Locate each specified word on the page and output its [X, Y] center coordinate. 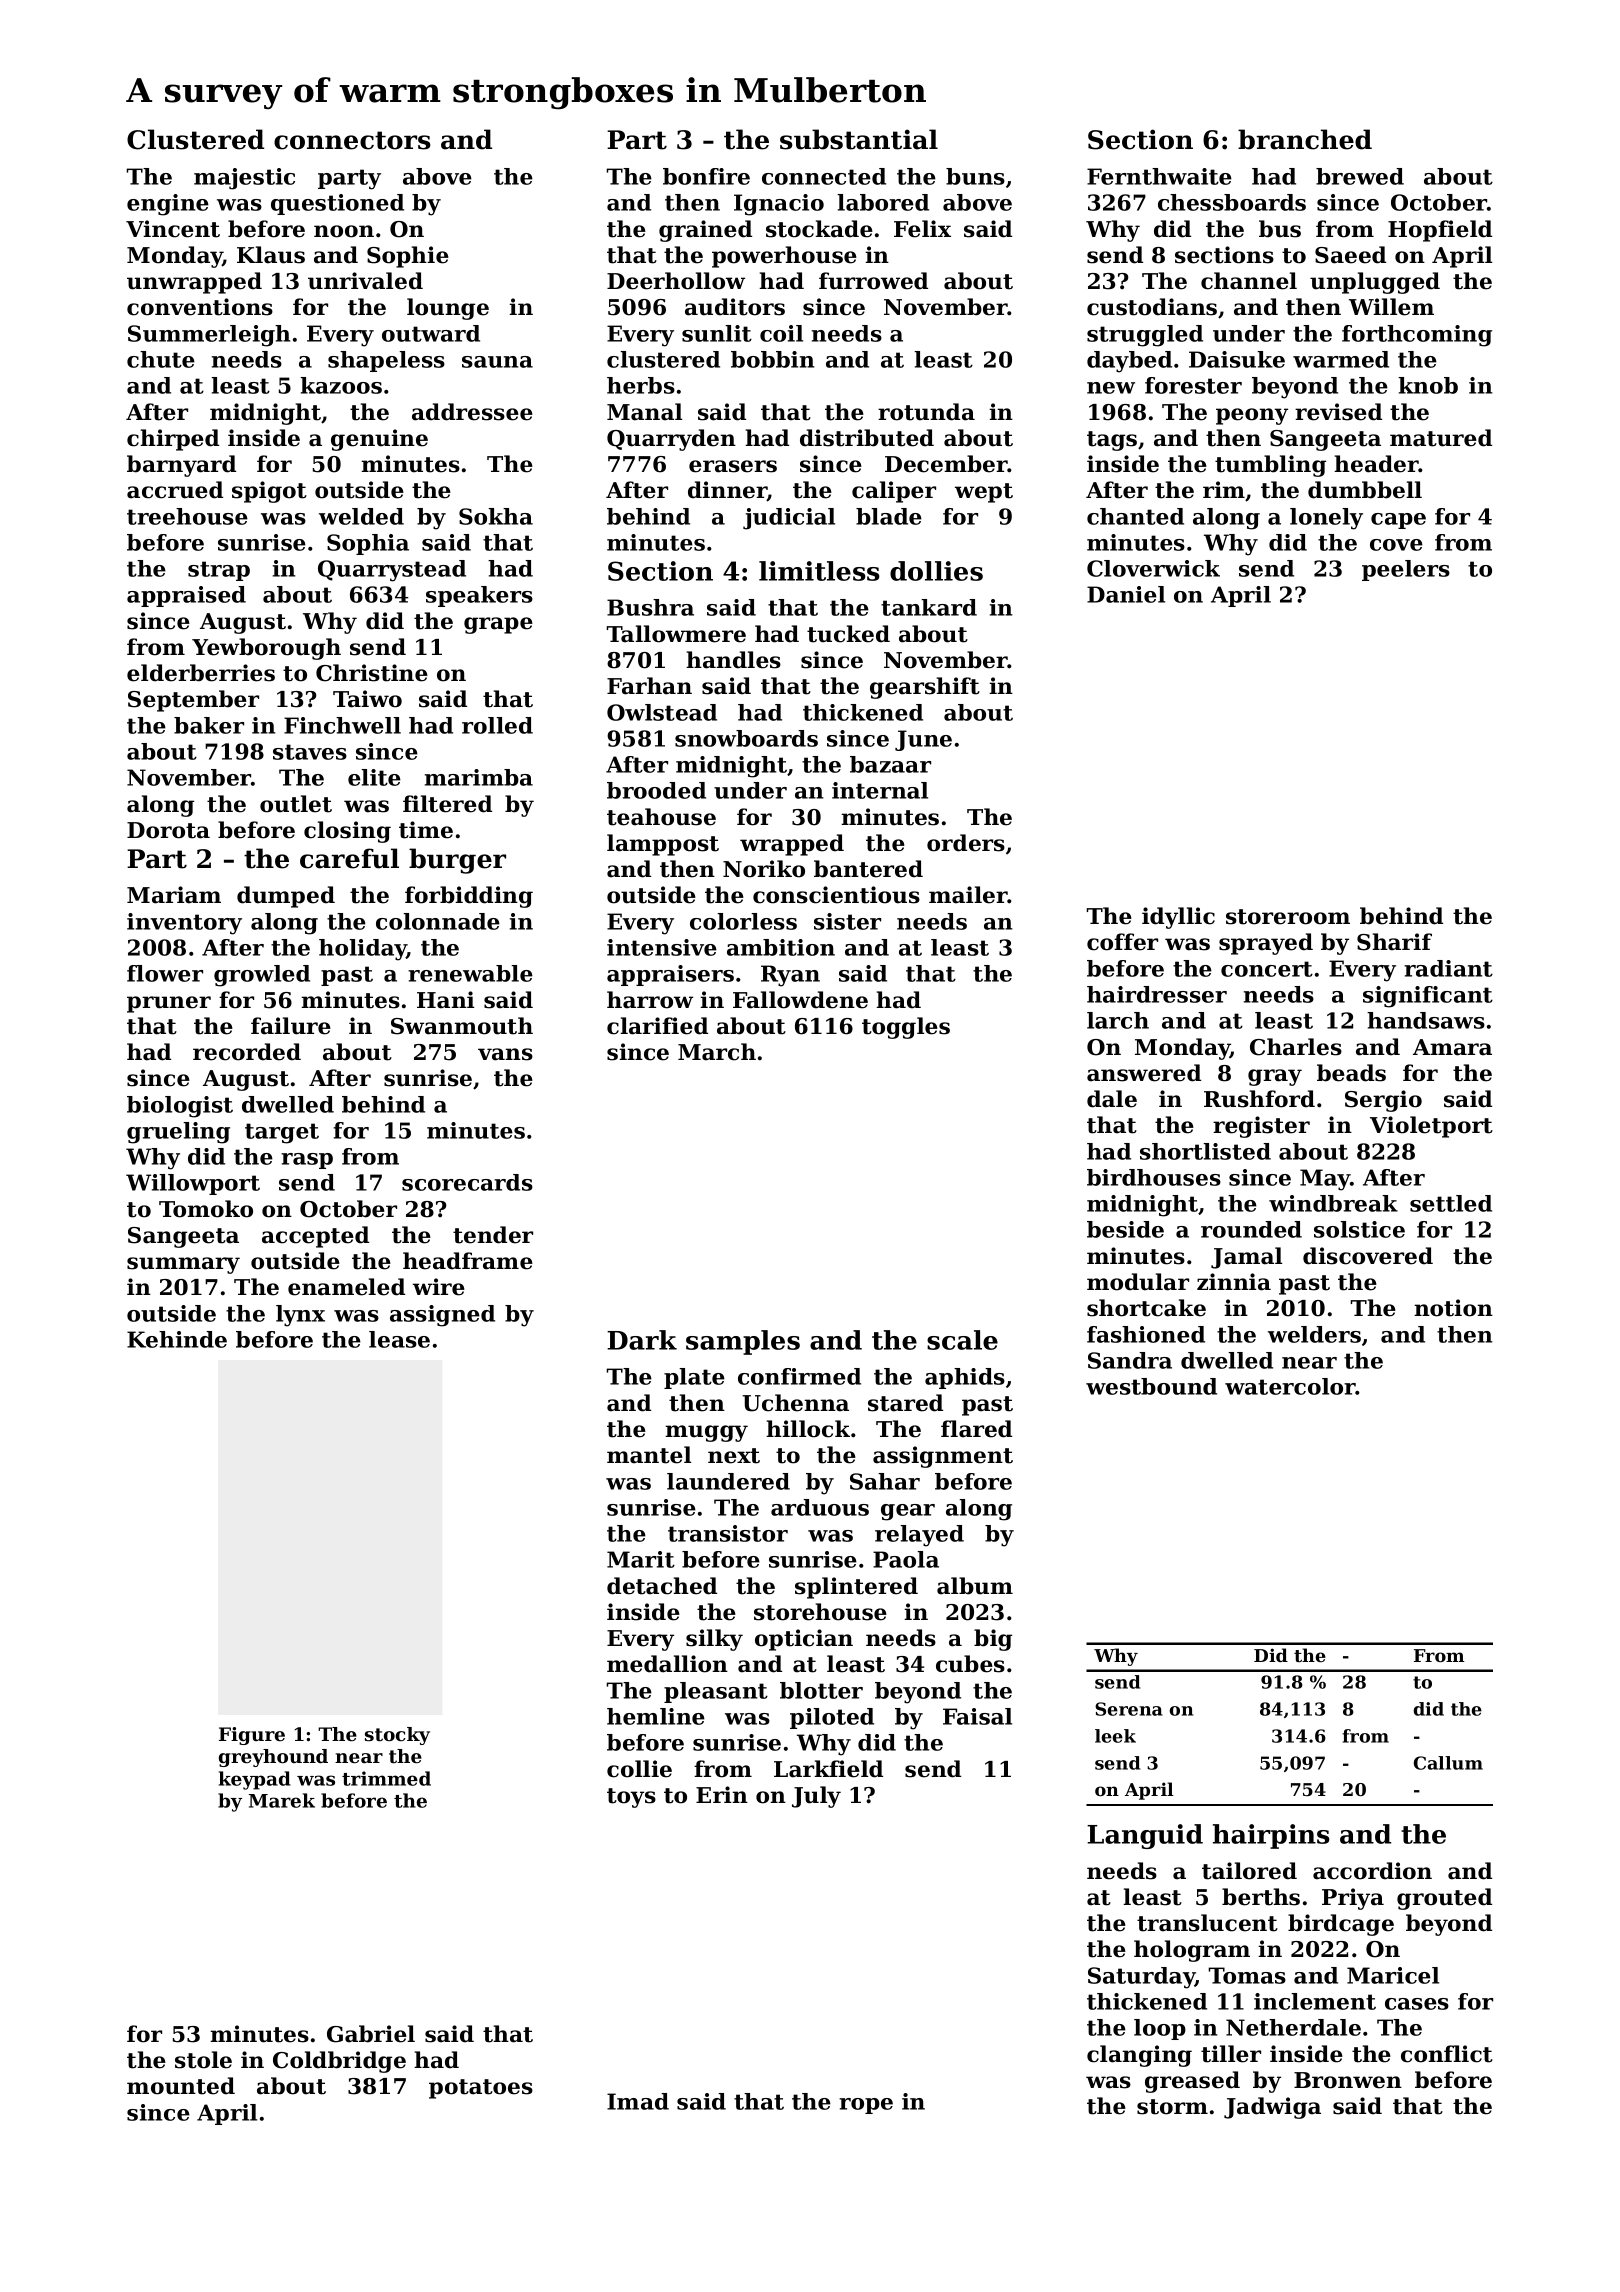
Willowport [193, 1184]
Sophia [368, 544]
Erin [722, 1794]
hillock [808, 1429]
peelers [1406, 570]
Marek [282, 1800]
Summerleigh [209, 336]
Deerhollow [676, 281]
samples [743, 1342]
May [1325, 1180]
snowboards [746, 738]
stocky [397, 1736]
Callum [1448, 1763]
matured [1441, 438]
